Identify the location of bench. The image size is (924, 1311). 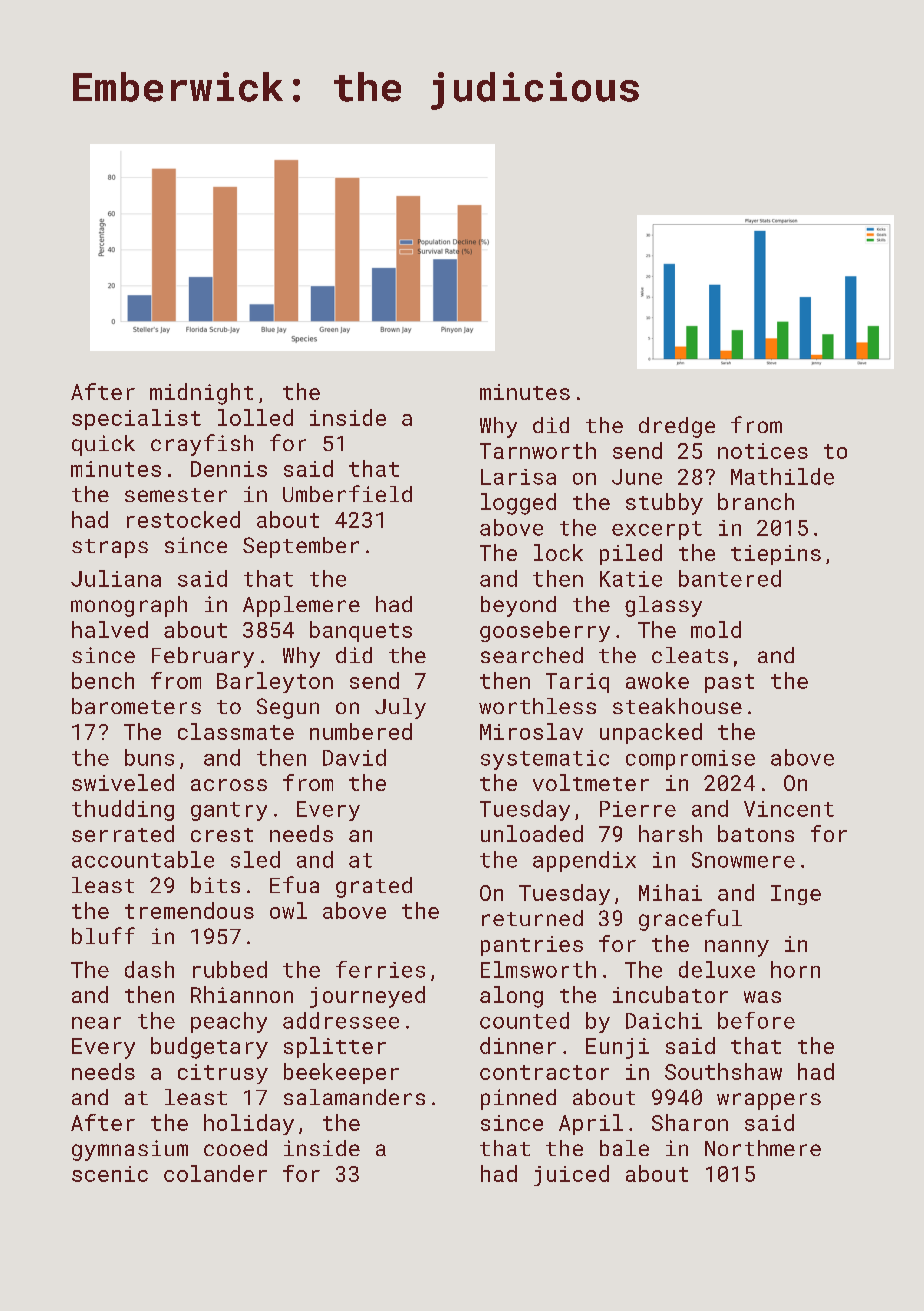
(103, 680).
